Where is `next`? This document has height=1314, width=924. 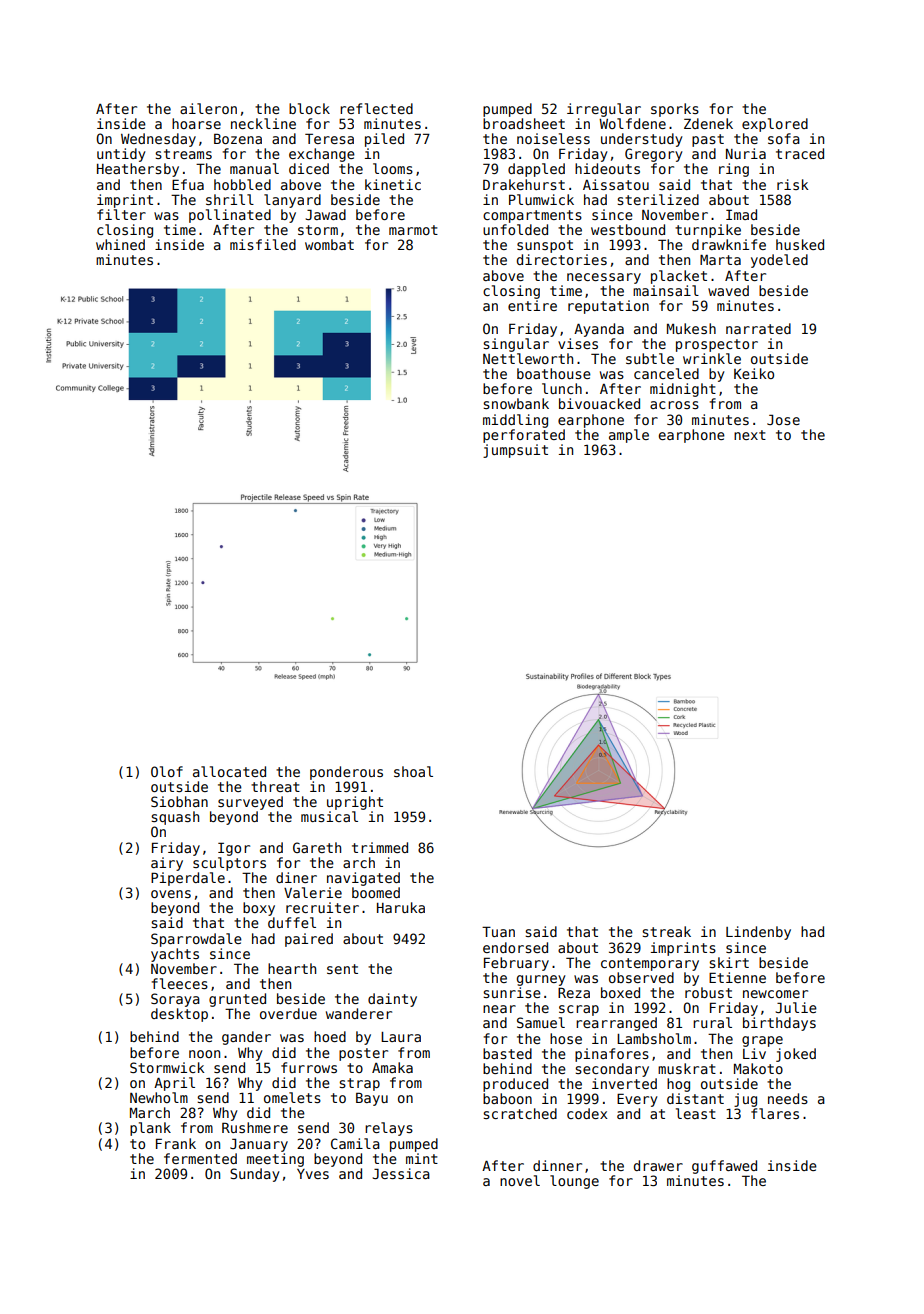 next is located at coordinates (750, 435).
